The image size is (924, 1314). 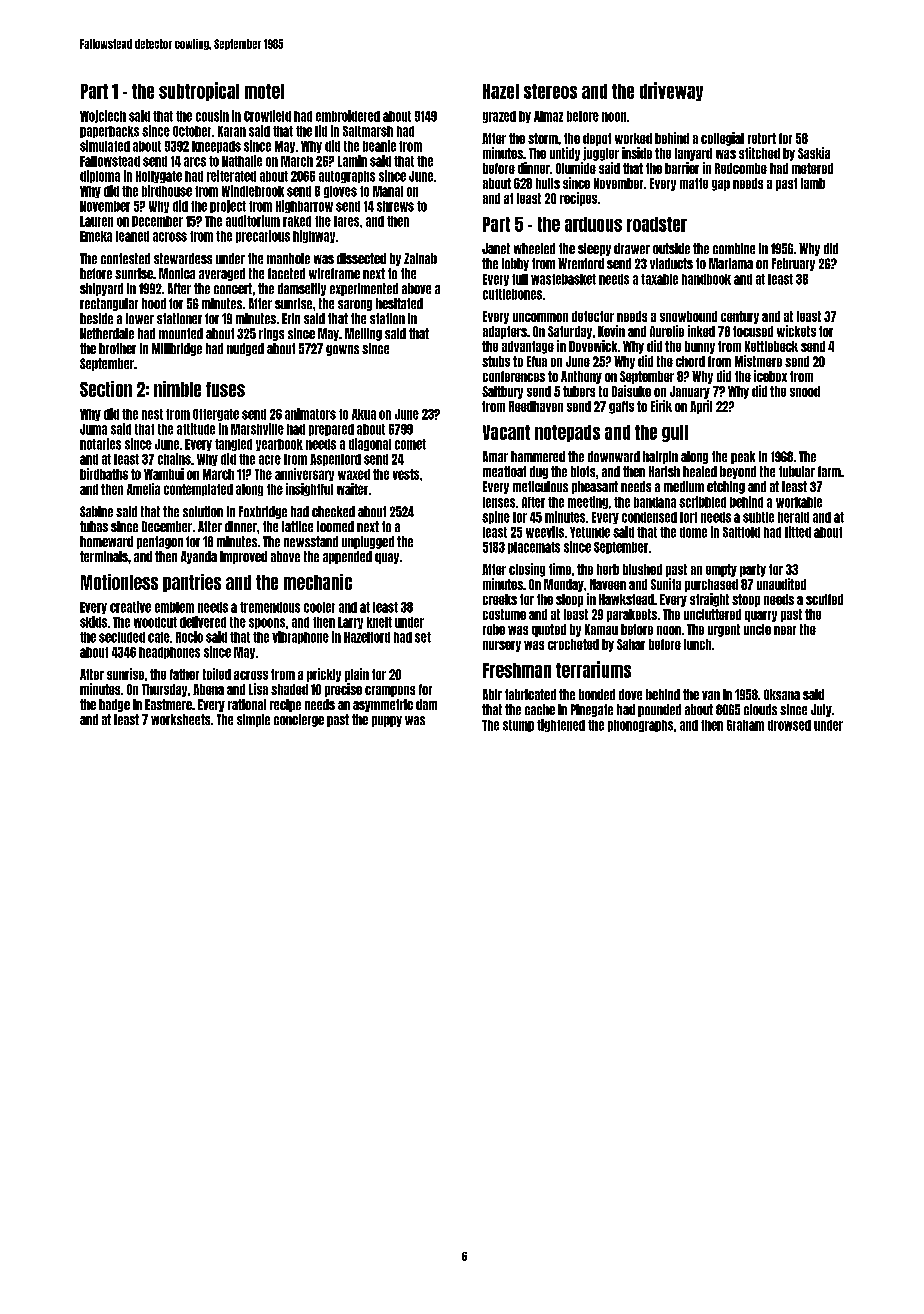 What do you see at coordinates (96, 511) in the screenshot?
I see `Sabine` at bounding box center [96, 511].
